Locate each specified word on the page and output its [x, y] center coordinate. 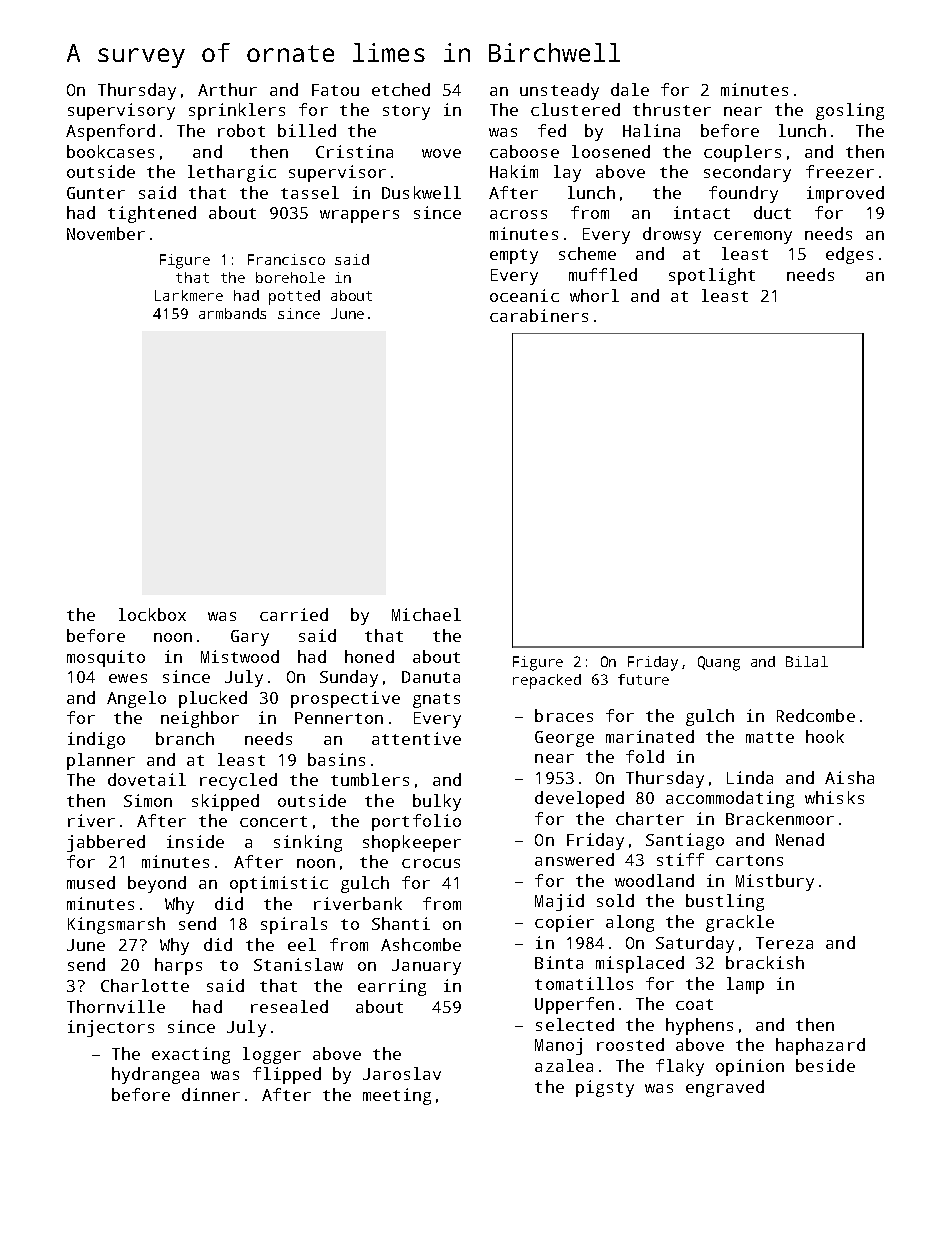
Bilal [807, 661]
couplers [742, 153]
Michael [426, 614]
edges [849, 255]
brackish [765, 962]
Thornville [116, 1006]
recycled [238, 781]
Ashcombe [421, 944]
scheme [587, 253]
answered [574, 859]
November [106, 233]
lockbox [152, 614]
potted [294, 297]
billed [307, 130]
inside [195, 841]
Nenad [800, 839]
